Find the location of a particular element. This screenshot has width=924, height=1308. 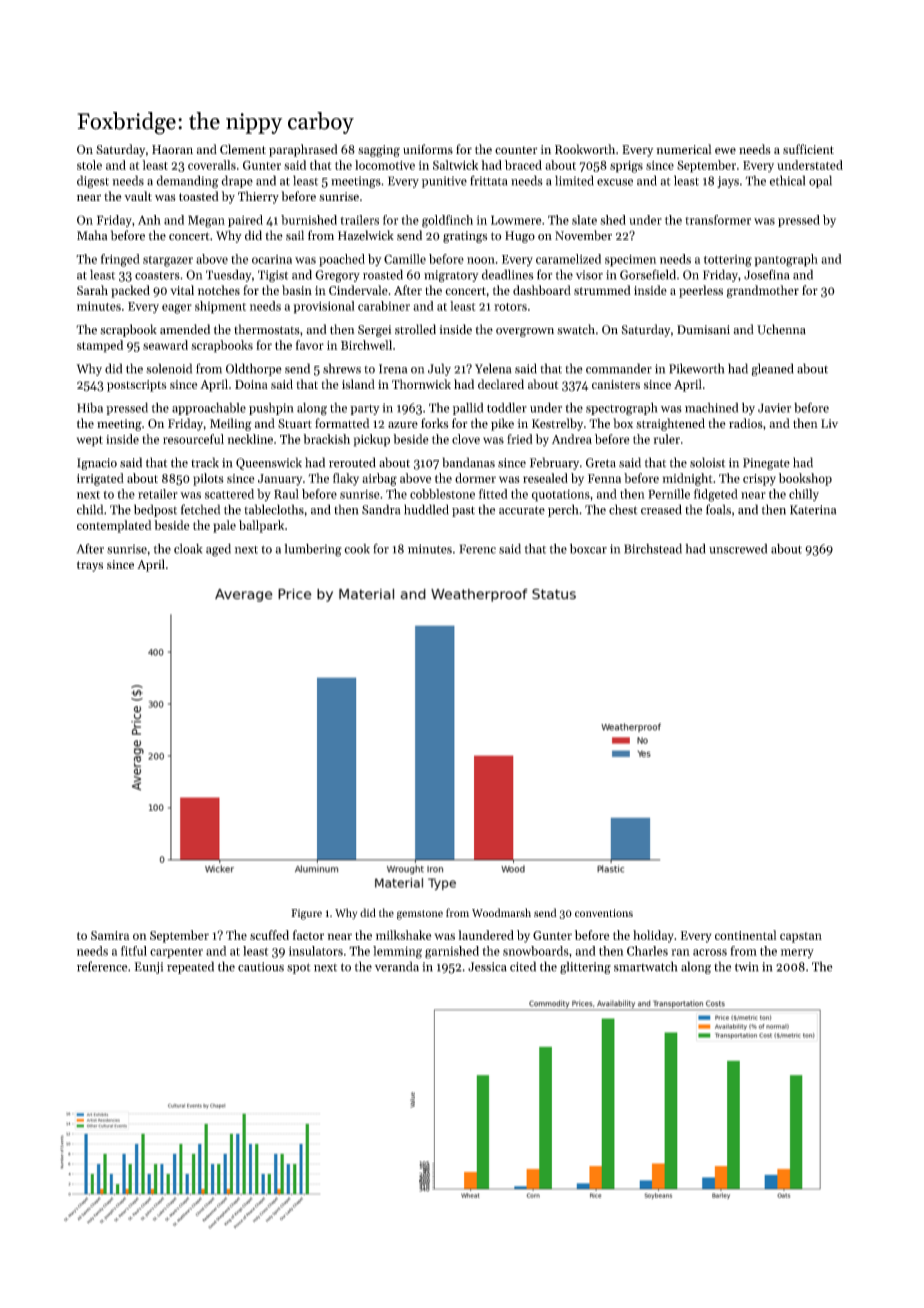

scuffed is located at coordinates (269, 935).
